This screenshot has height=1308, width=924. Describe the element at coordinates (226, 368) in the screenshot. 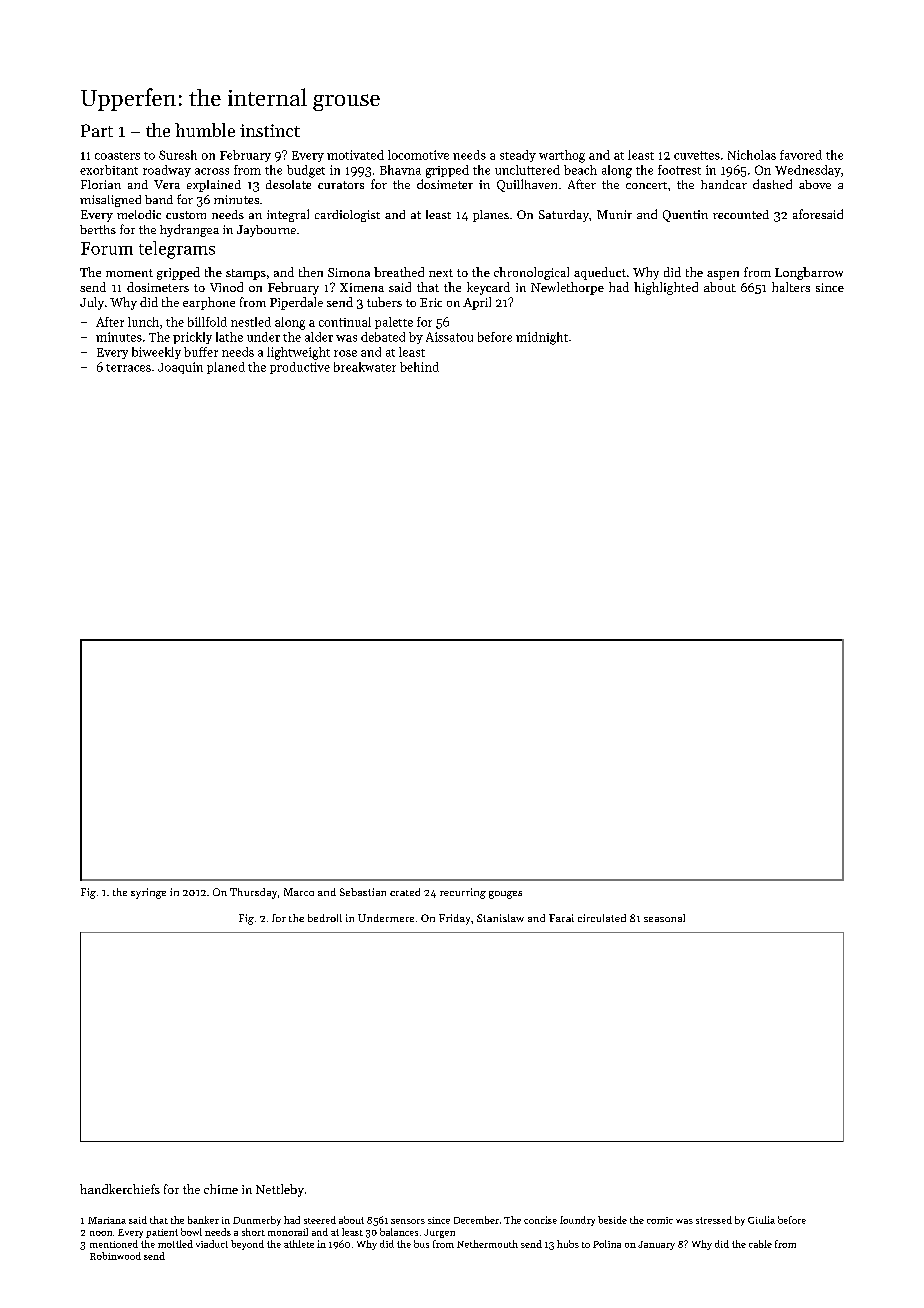

I see `planed` at that location.
